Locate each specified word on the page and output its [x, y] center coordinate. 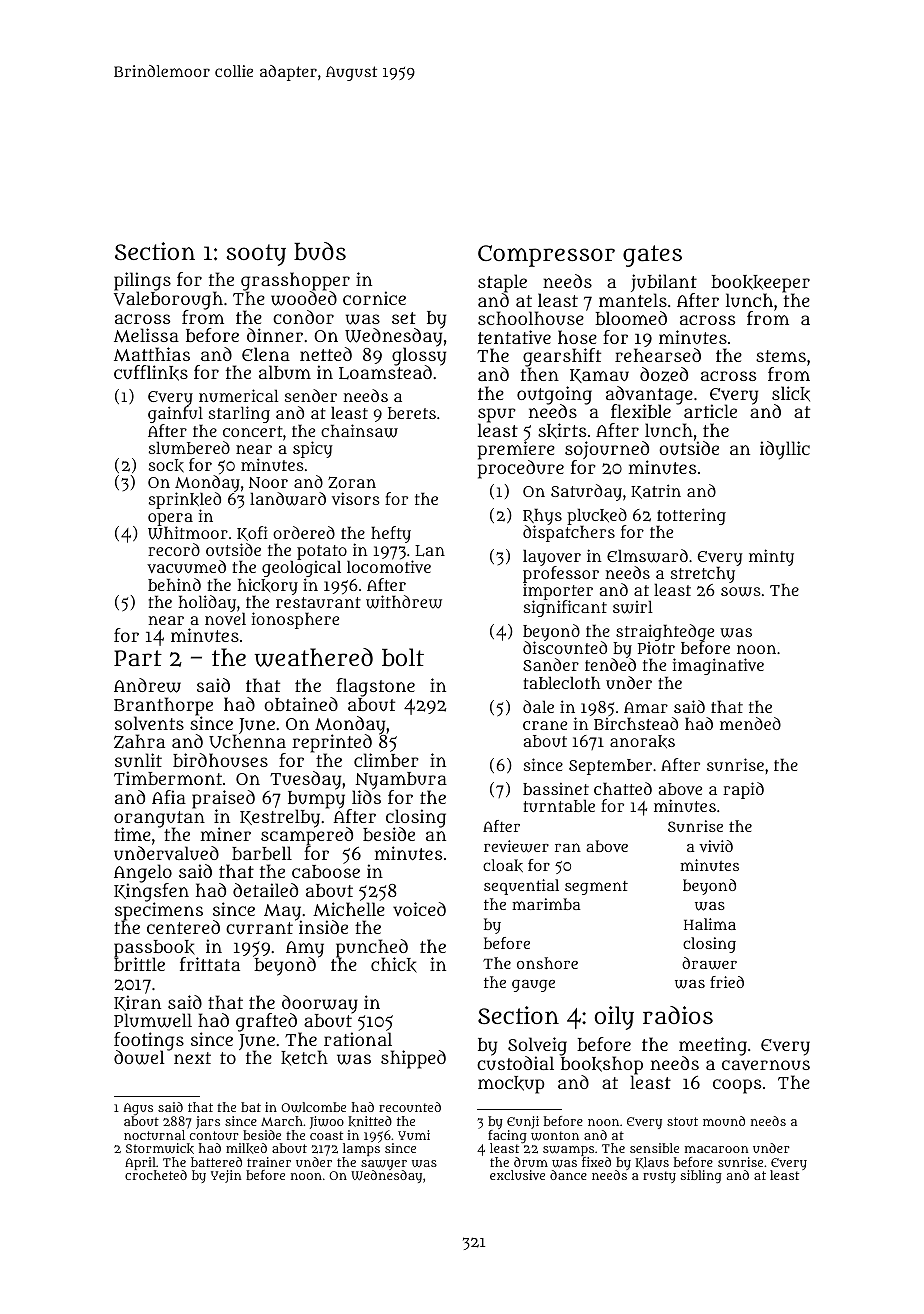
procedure [521, 469]
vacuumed [186, 566]
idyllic [785, 450]
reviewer [516, 846]
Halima [710, 924]
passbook [154, 949]
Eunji [523, 1122]
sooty [256, 255]
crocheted [156, 1175]
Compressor [546, 256]
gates [652, 256]
